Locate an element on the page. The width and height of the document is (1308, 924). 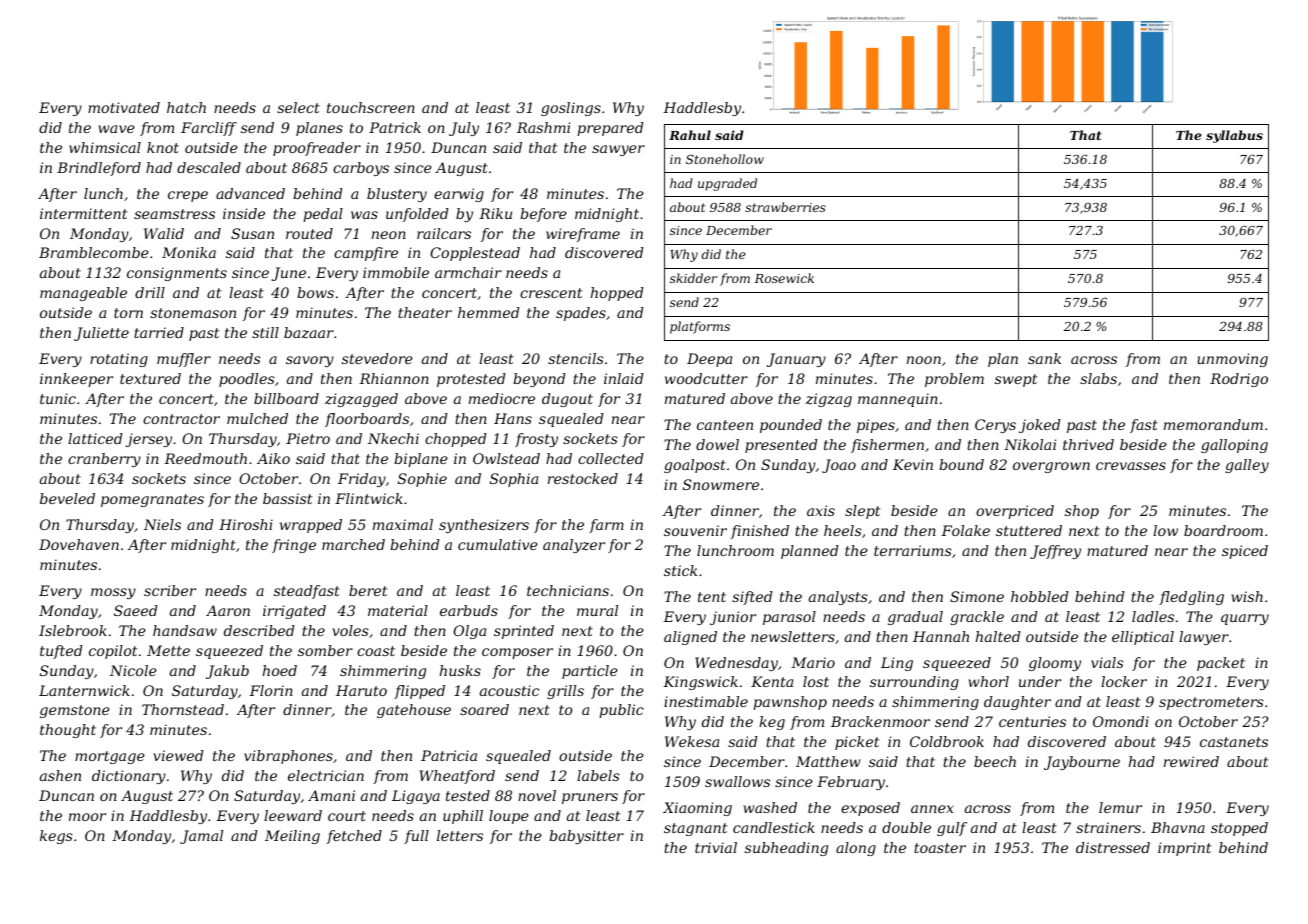
aligned is located at coordinates (690, 638).
